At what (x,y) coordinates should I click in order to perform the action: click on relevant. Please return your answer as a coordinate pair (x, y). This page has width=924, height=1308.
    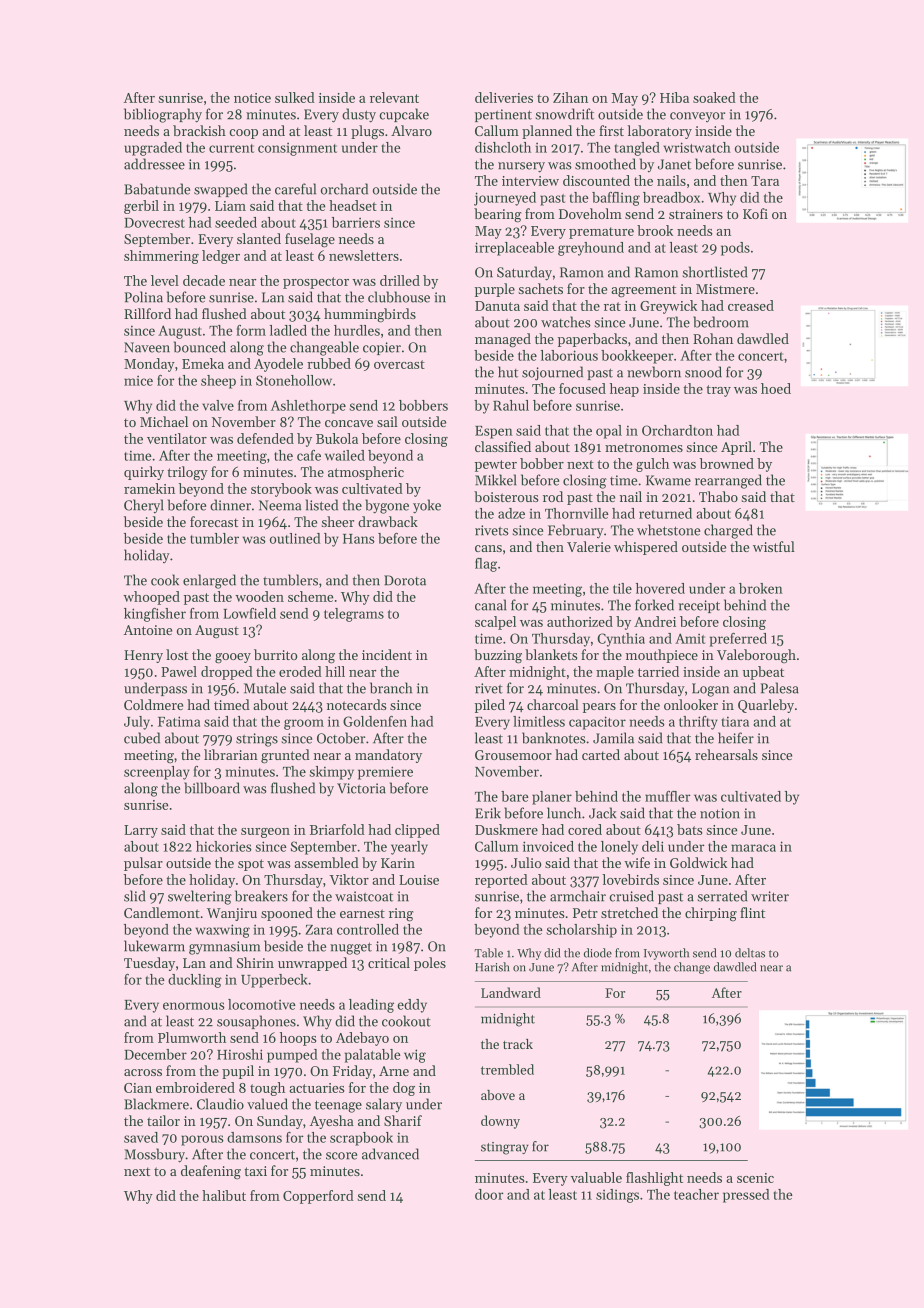
    Looking at the image, I should click on (394, 97).
